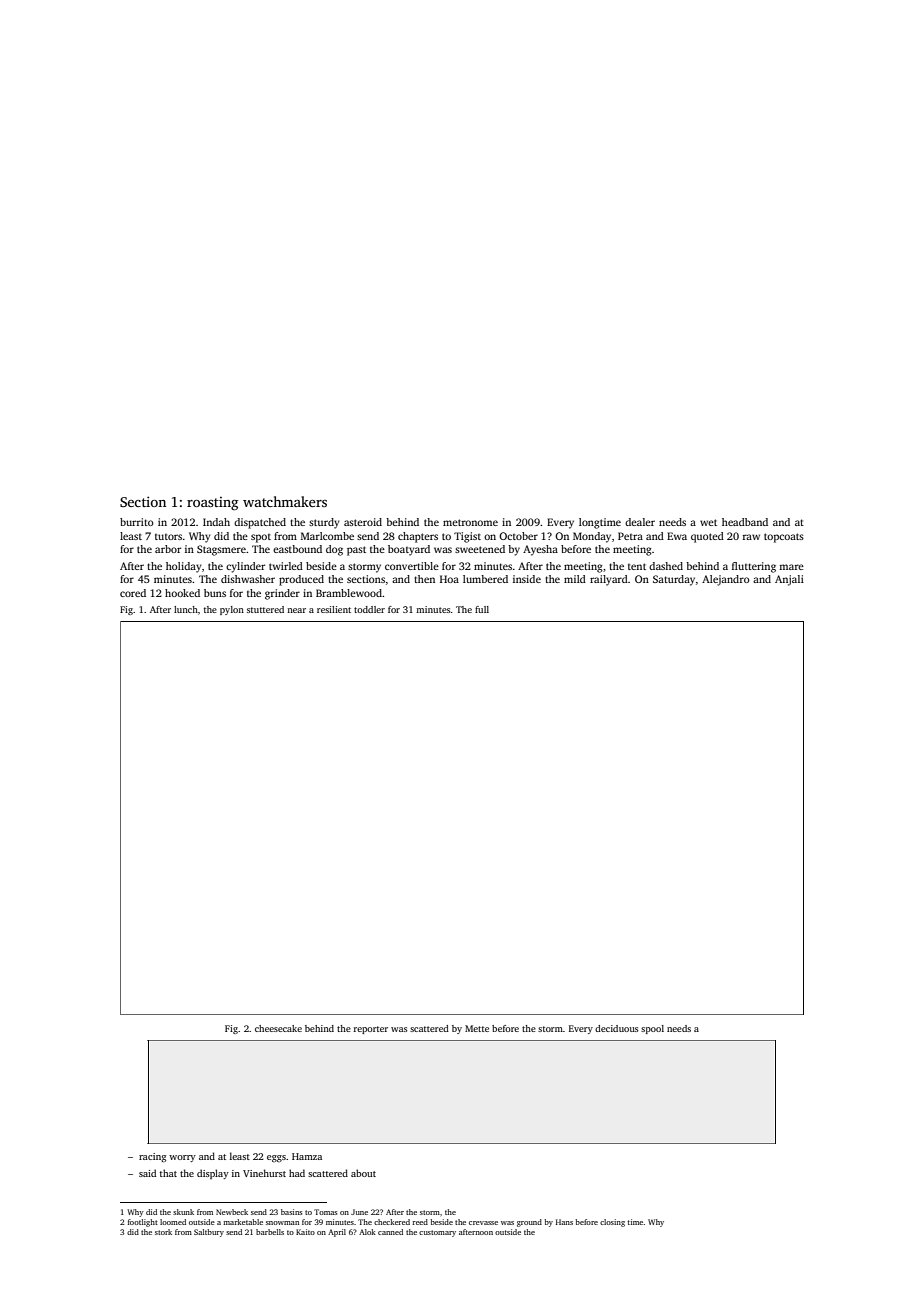  I want to click on Mette, so click(477, 1028).
